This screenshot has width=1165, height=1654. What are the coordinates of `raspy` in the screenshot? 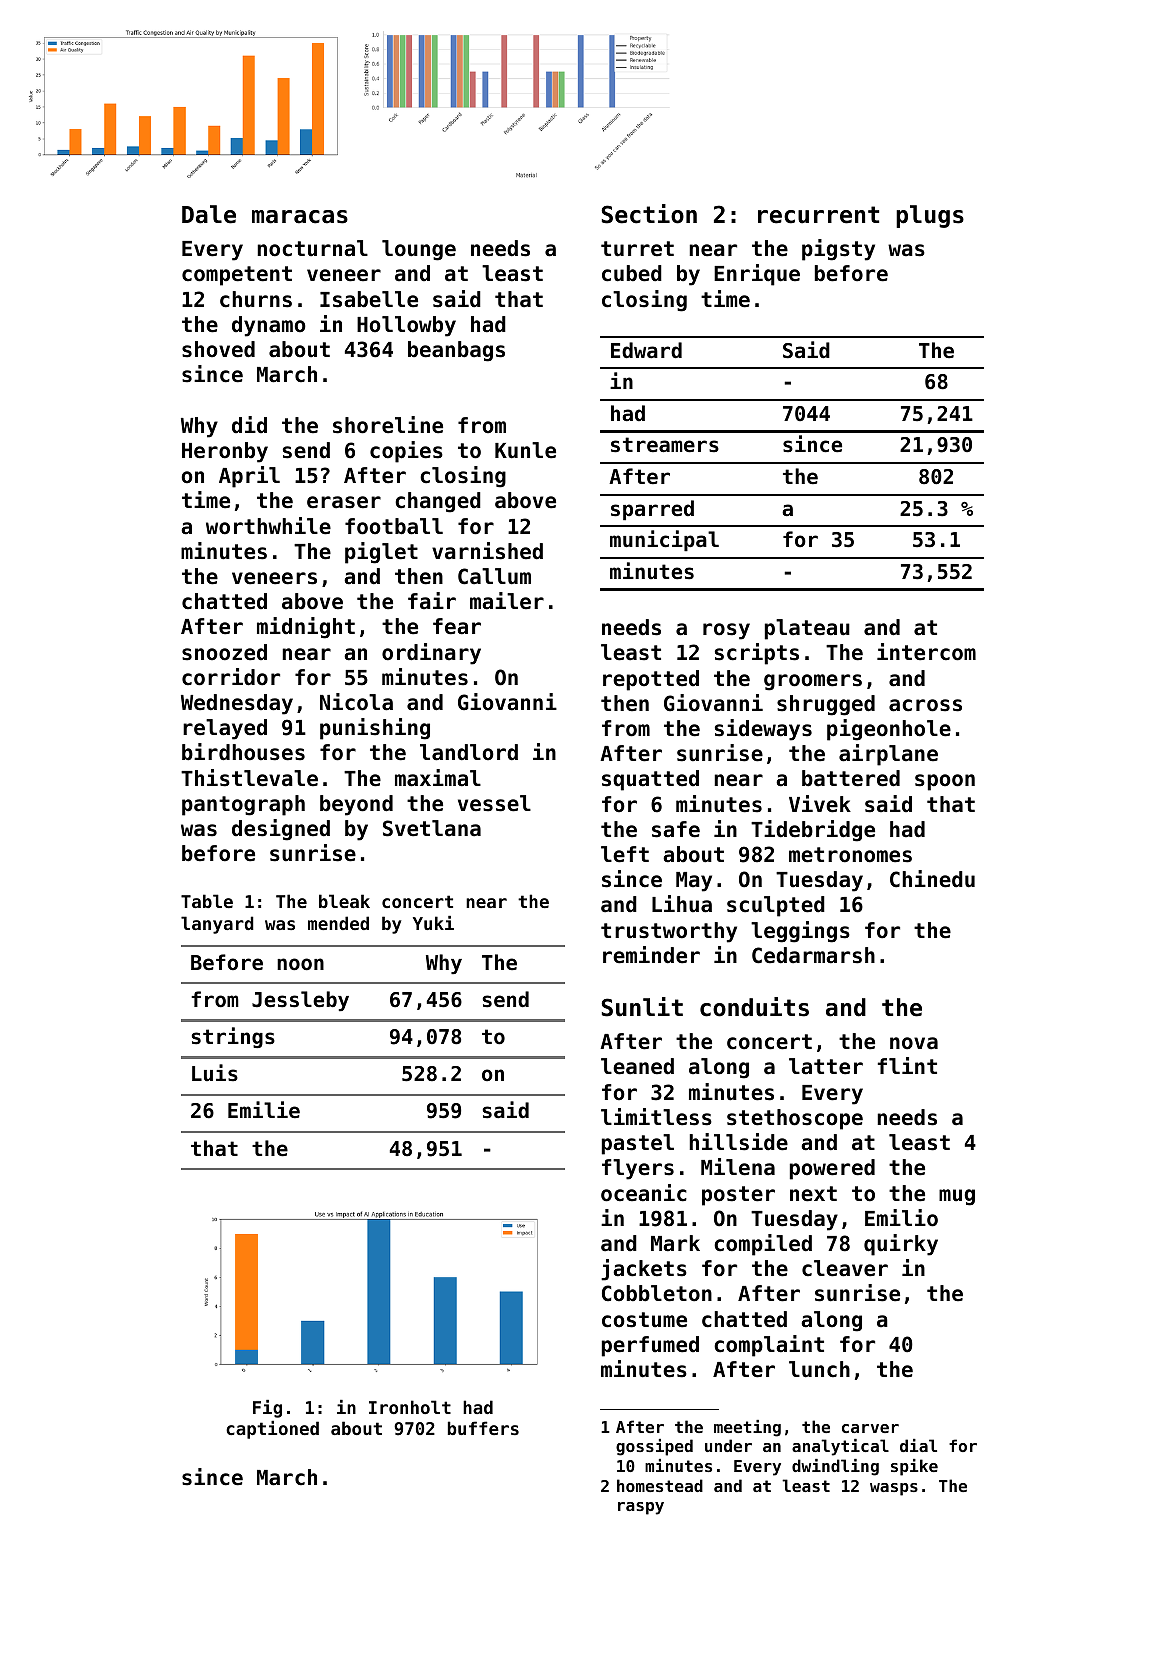 It's located at (641, 1508).
